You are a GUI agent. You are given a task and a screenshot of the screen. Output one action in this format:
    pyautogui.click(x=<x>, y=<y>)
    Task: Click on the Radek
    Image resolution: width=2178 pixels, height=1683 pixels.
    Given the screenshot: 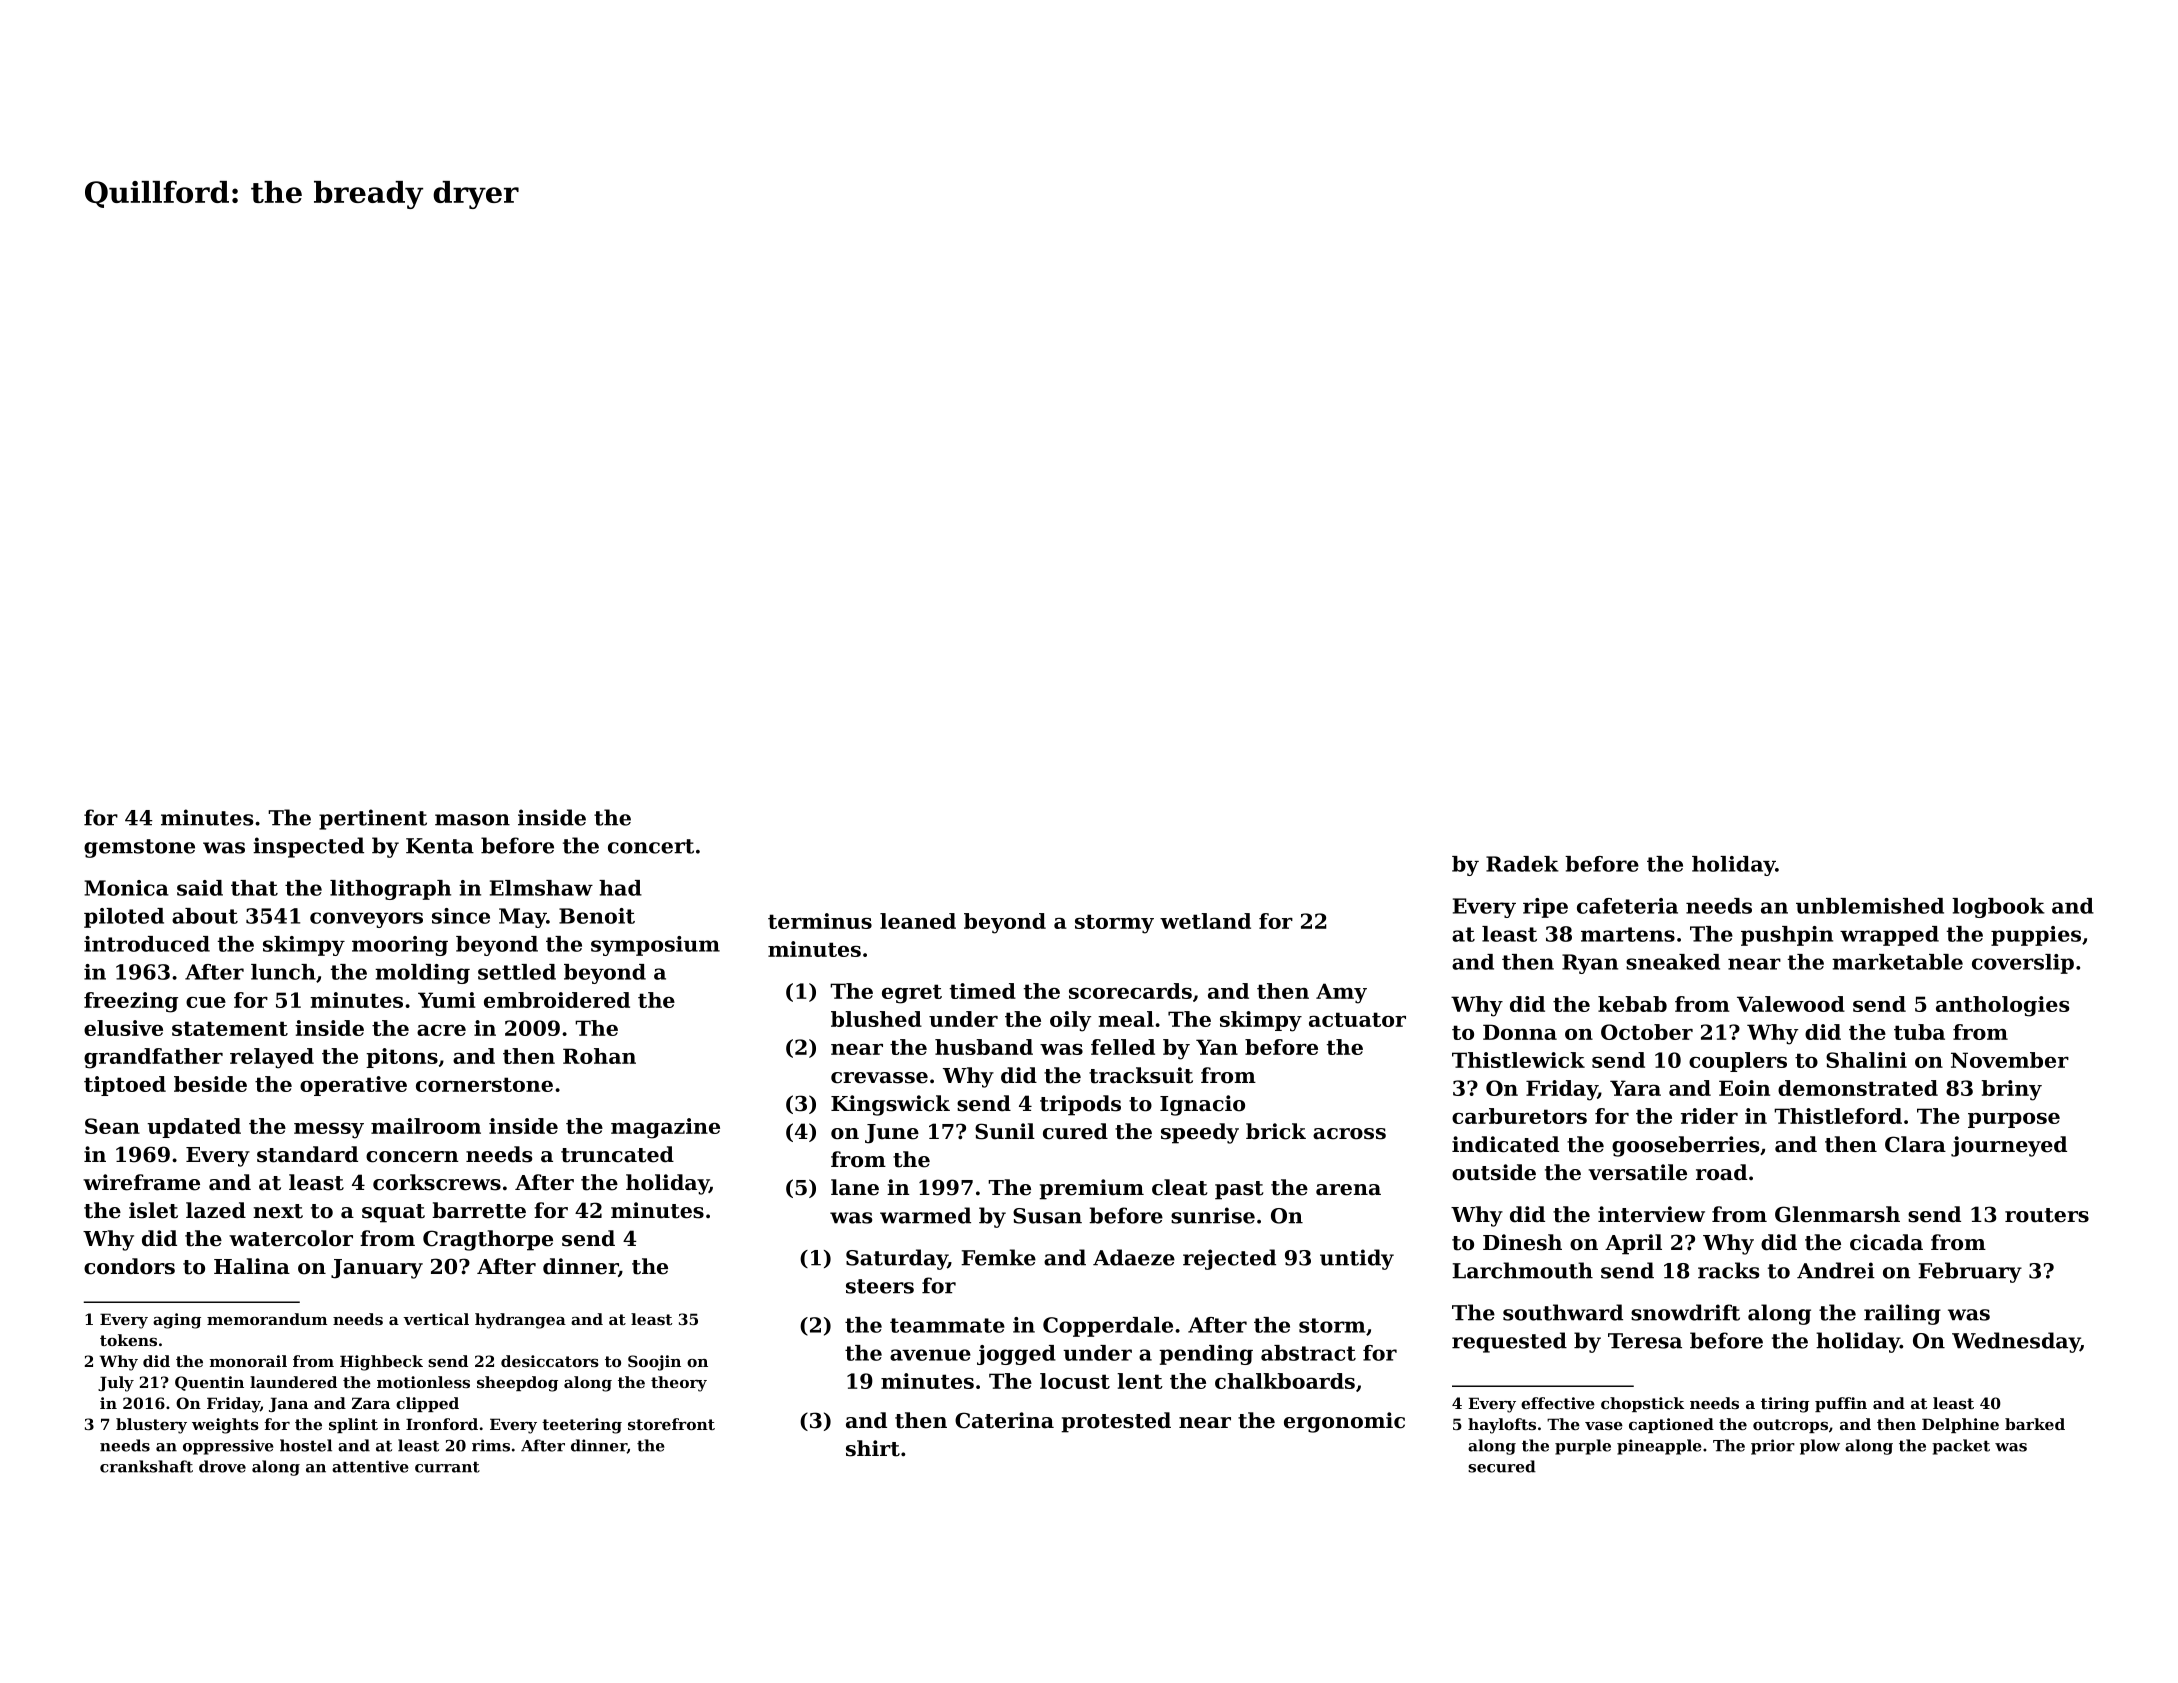 What is the action you would take?
    pyautogui.click(x=1522, y=864)
